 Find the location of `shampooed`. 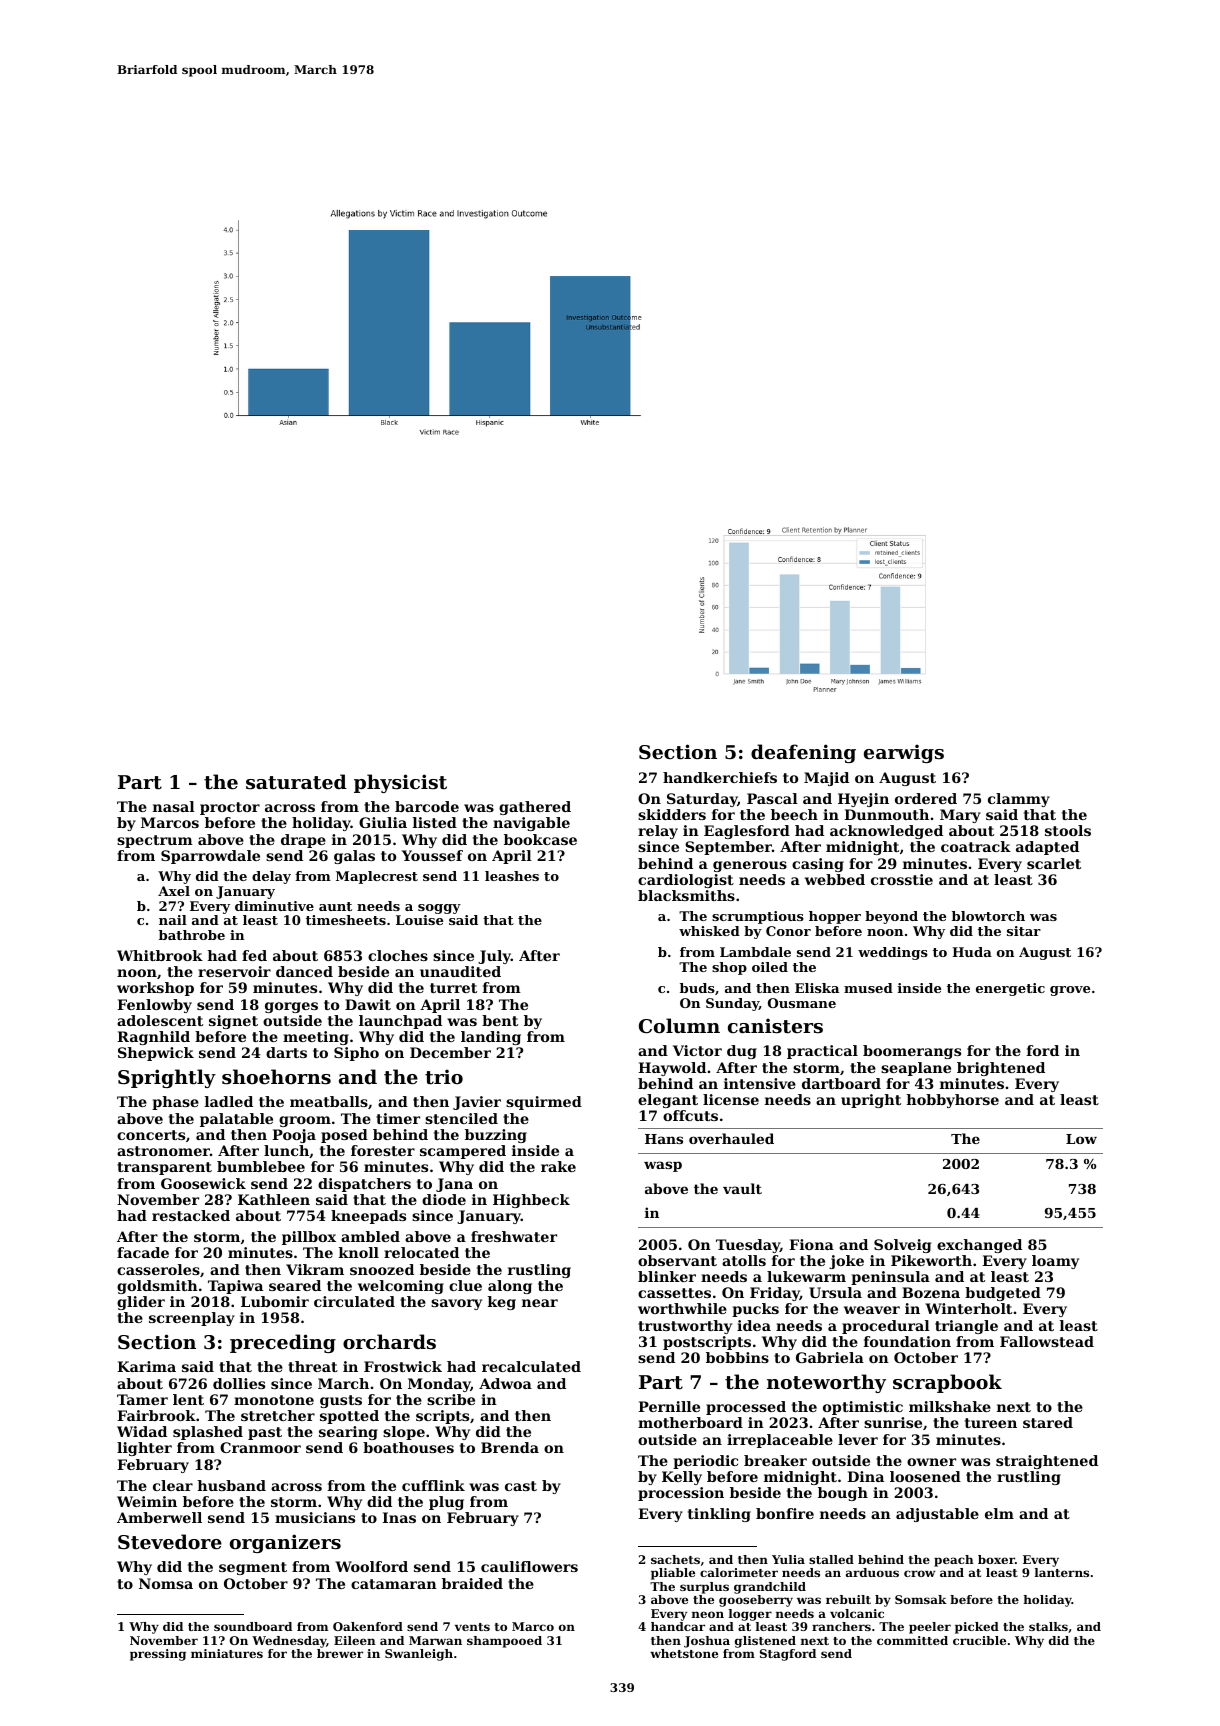

shampooed is located at coordinates (504, 1642).
